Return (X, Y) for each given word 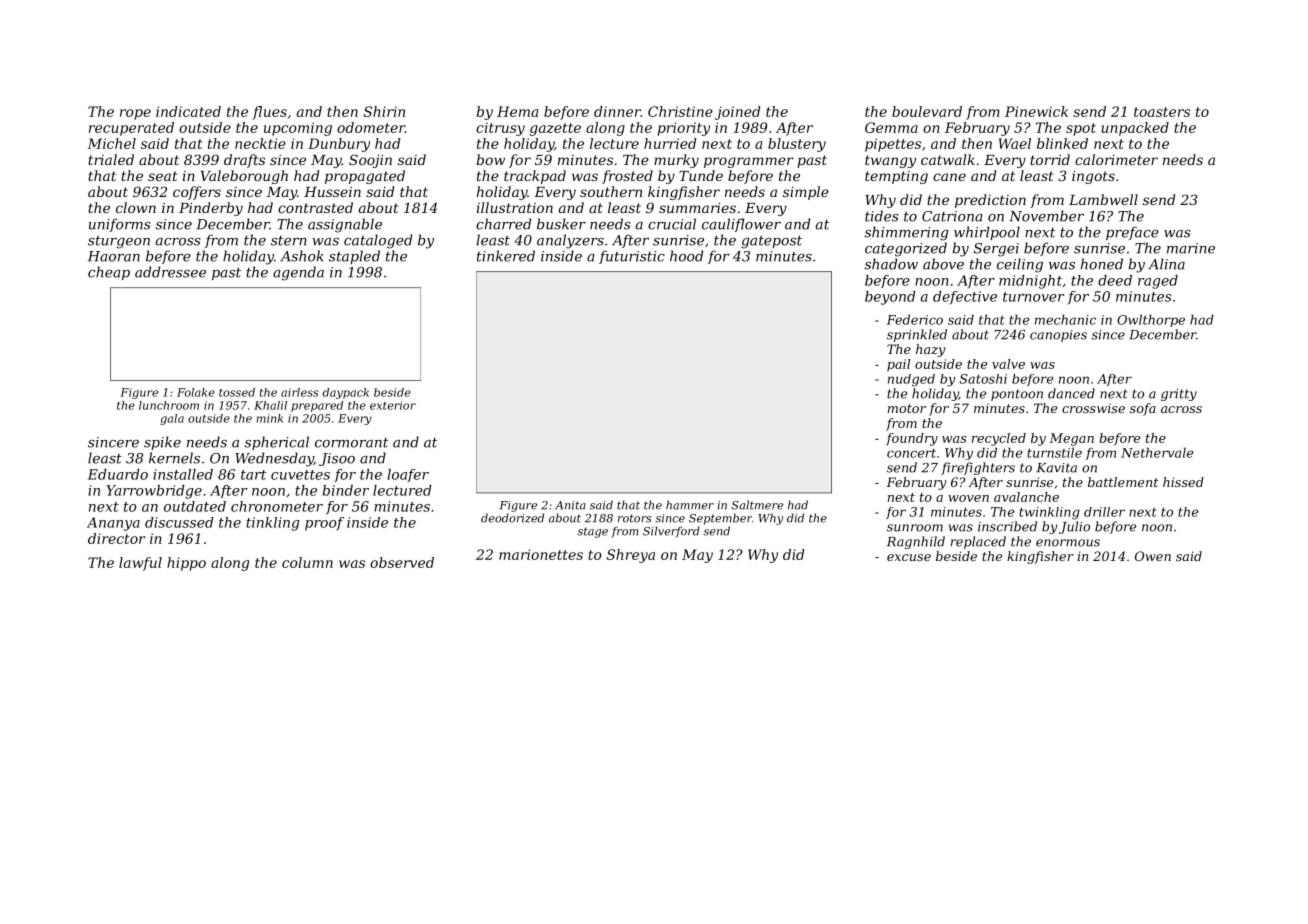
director (116, 538)
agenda (298, 273)
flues (269, 113)
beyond (890, 298)
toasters (1162, 112)
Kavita (1056, 468)
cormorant (351, 443)
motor (907, 408)
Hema (517, 111)
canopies (1058, 336)
